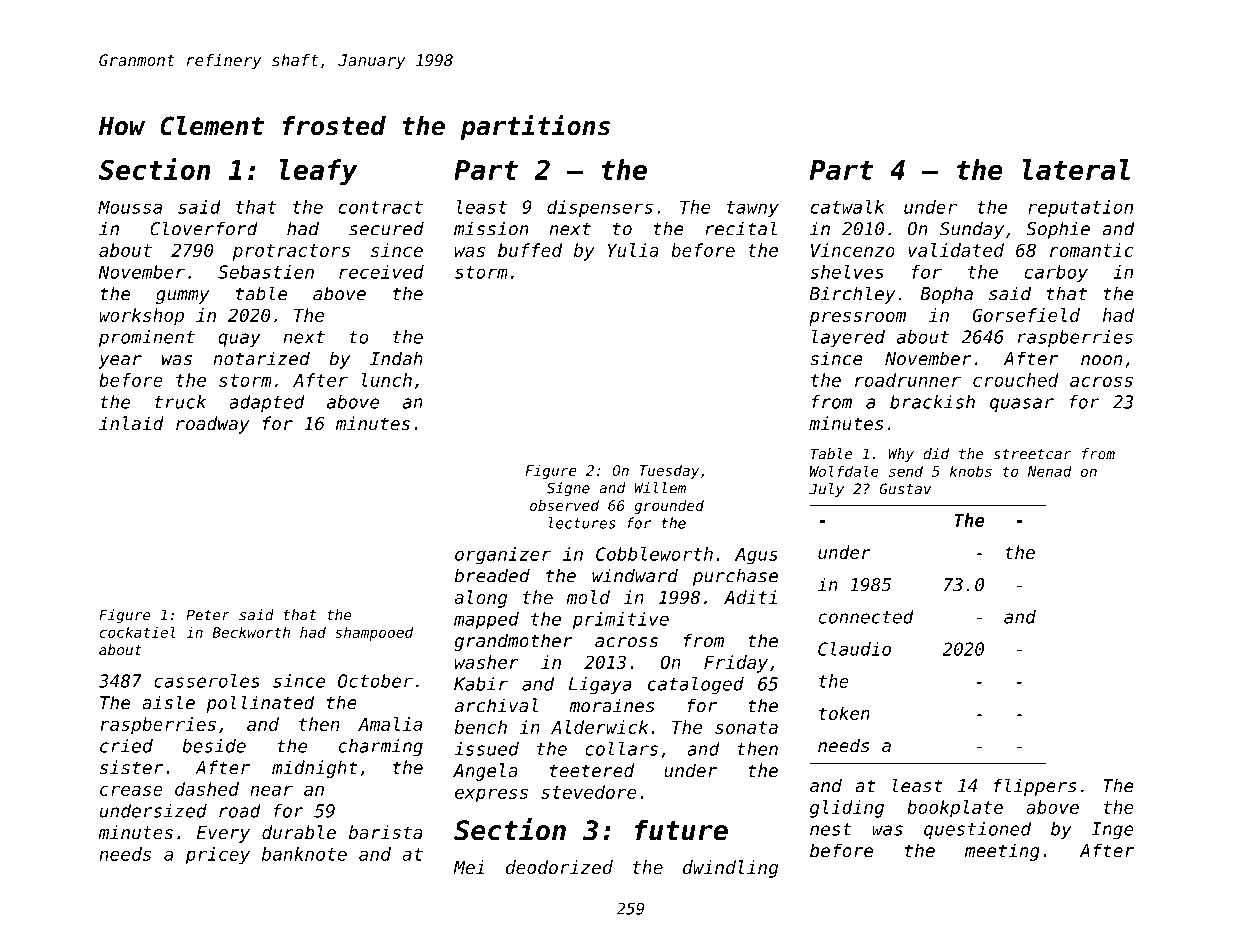  What do you see at coordinates (844, 471) in the screenshot?
I see `Wolfdale` at bounding box center [844, 471].
